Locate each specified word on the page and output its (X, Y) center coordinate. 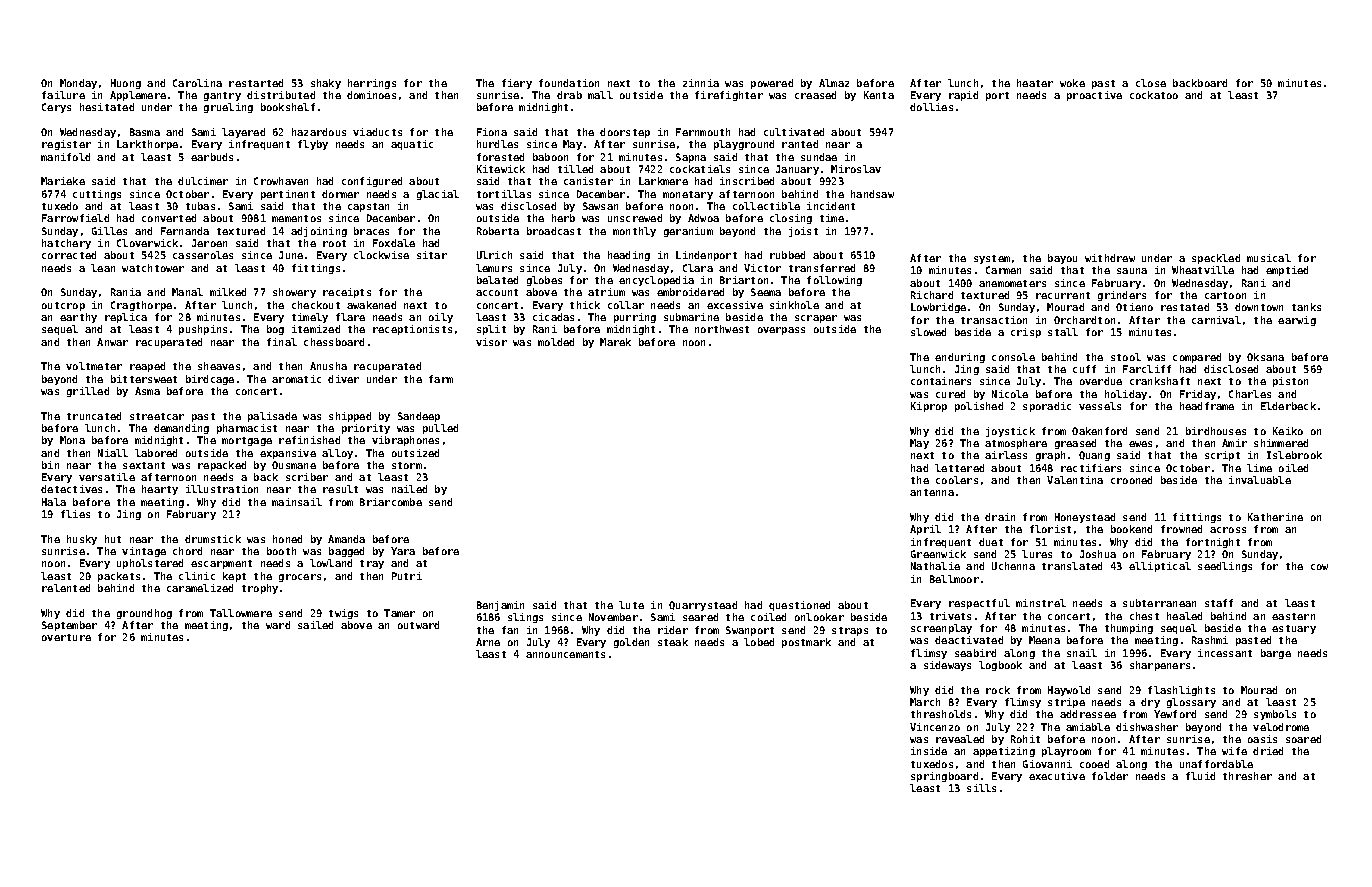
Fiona (492, 132)
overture (66, 637)
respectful (979, 604)
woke (1072, 83)
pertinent (288, 195)
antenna (932, 492)
